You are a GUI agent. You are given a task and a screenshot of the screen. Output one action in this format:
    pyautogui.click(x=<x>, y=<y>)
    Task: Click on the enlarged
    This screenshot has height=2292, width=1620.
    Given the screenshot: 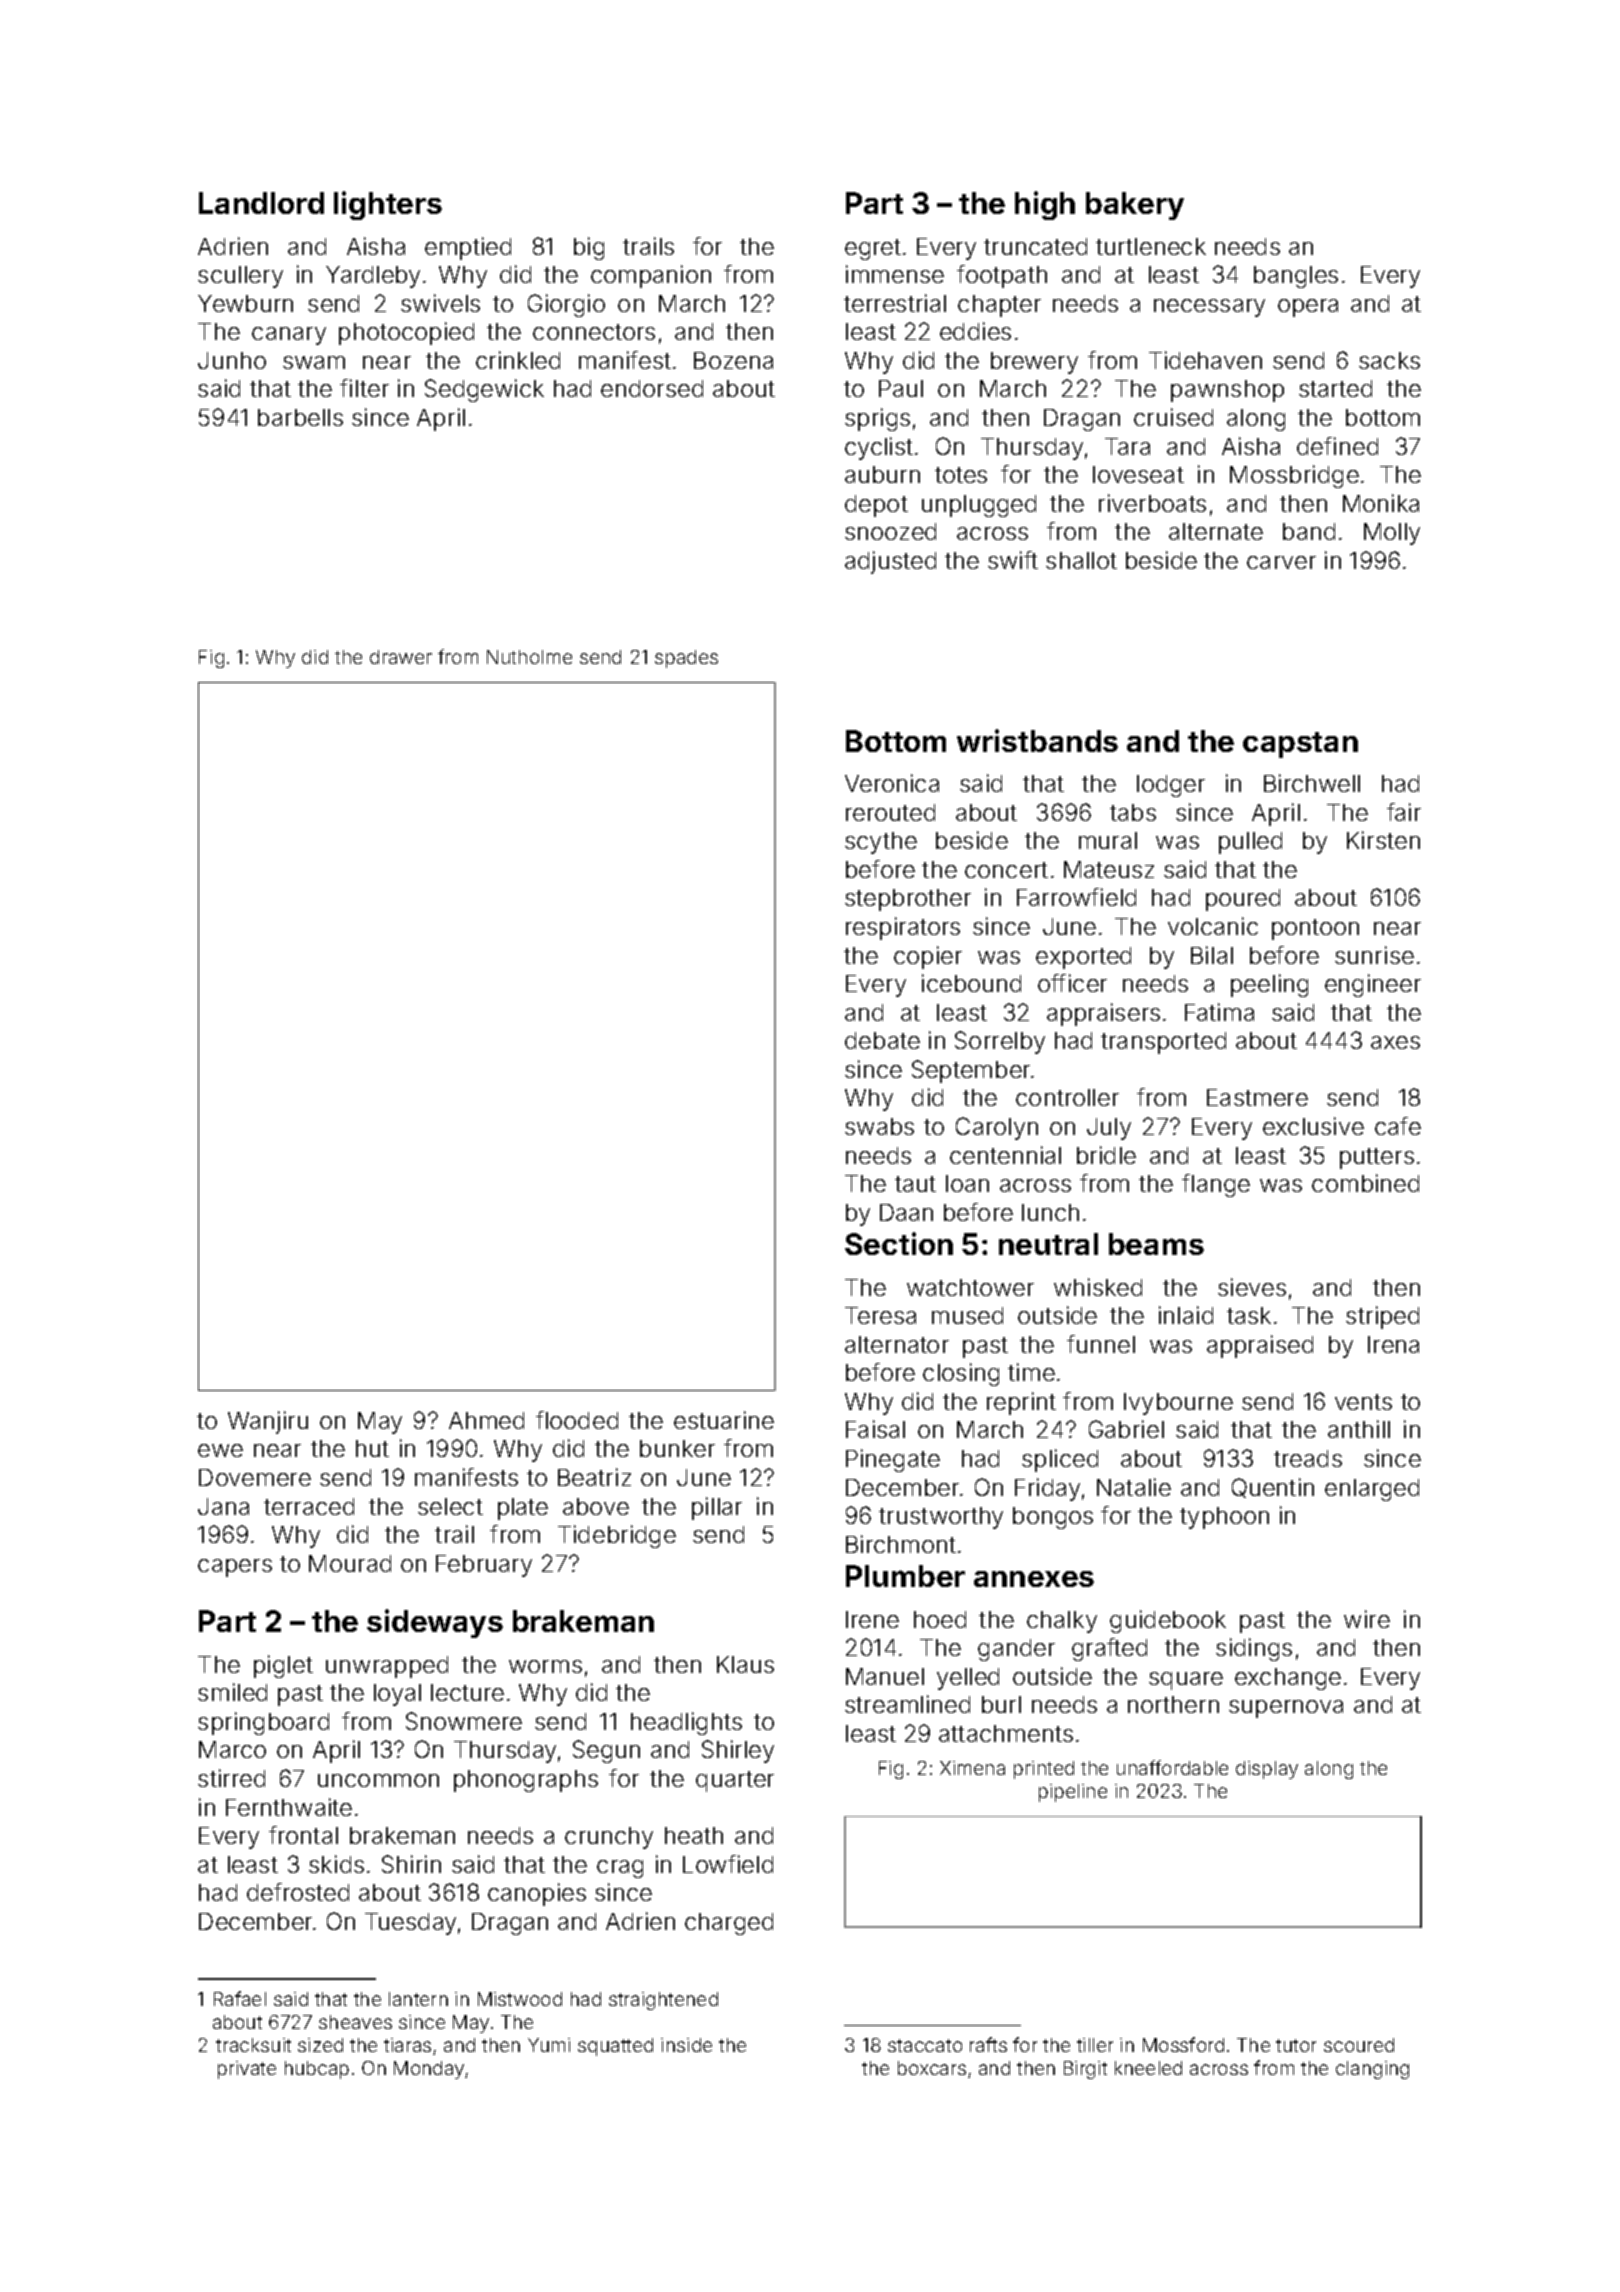 What is the action you would take?
    pyautogui.click(x=1372, y=1490)
